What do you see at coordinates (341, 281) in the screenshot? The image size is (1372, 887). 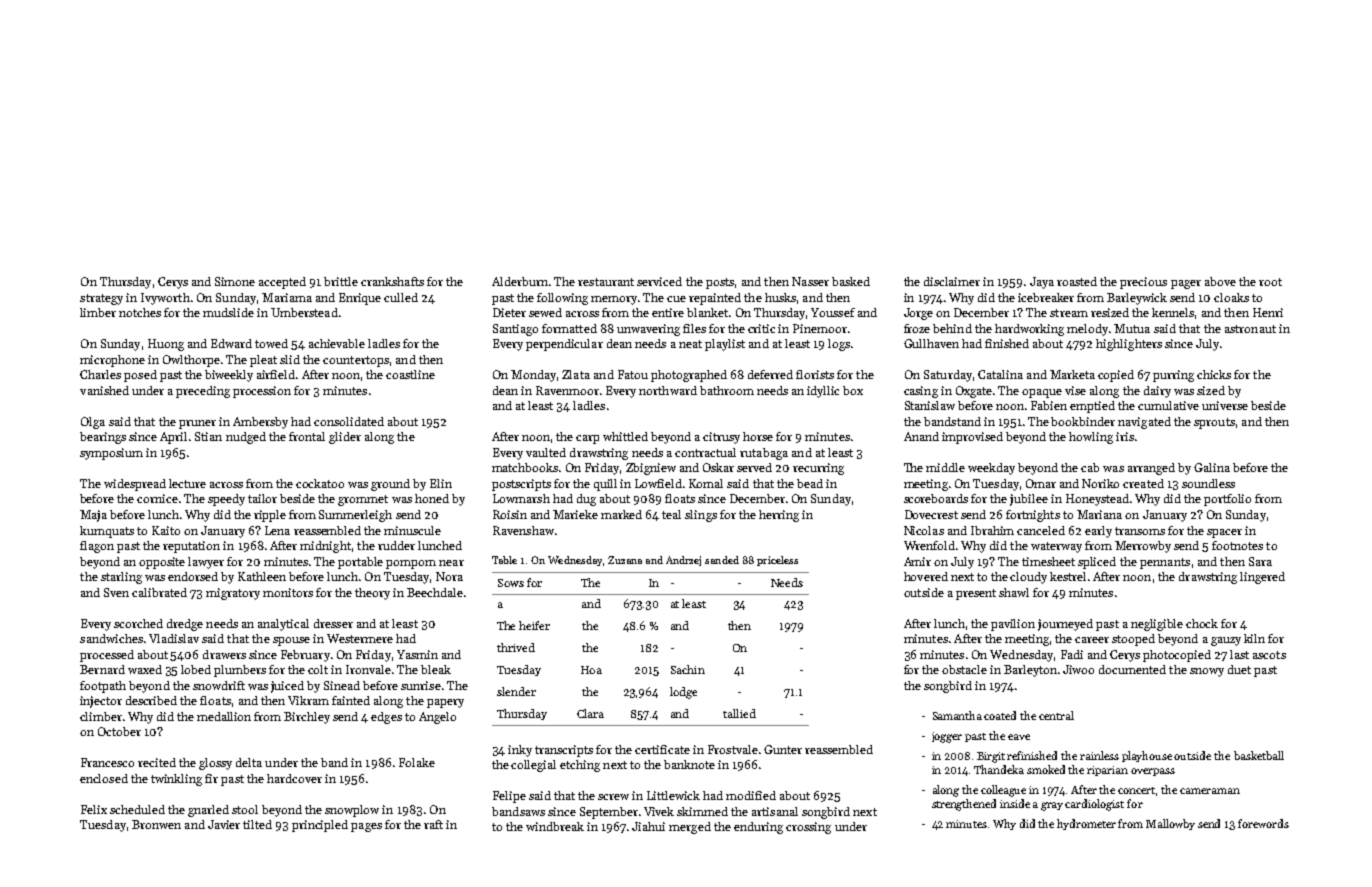 I see `brittle` at bounding box center [341, 281].
